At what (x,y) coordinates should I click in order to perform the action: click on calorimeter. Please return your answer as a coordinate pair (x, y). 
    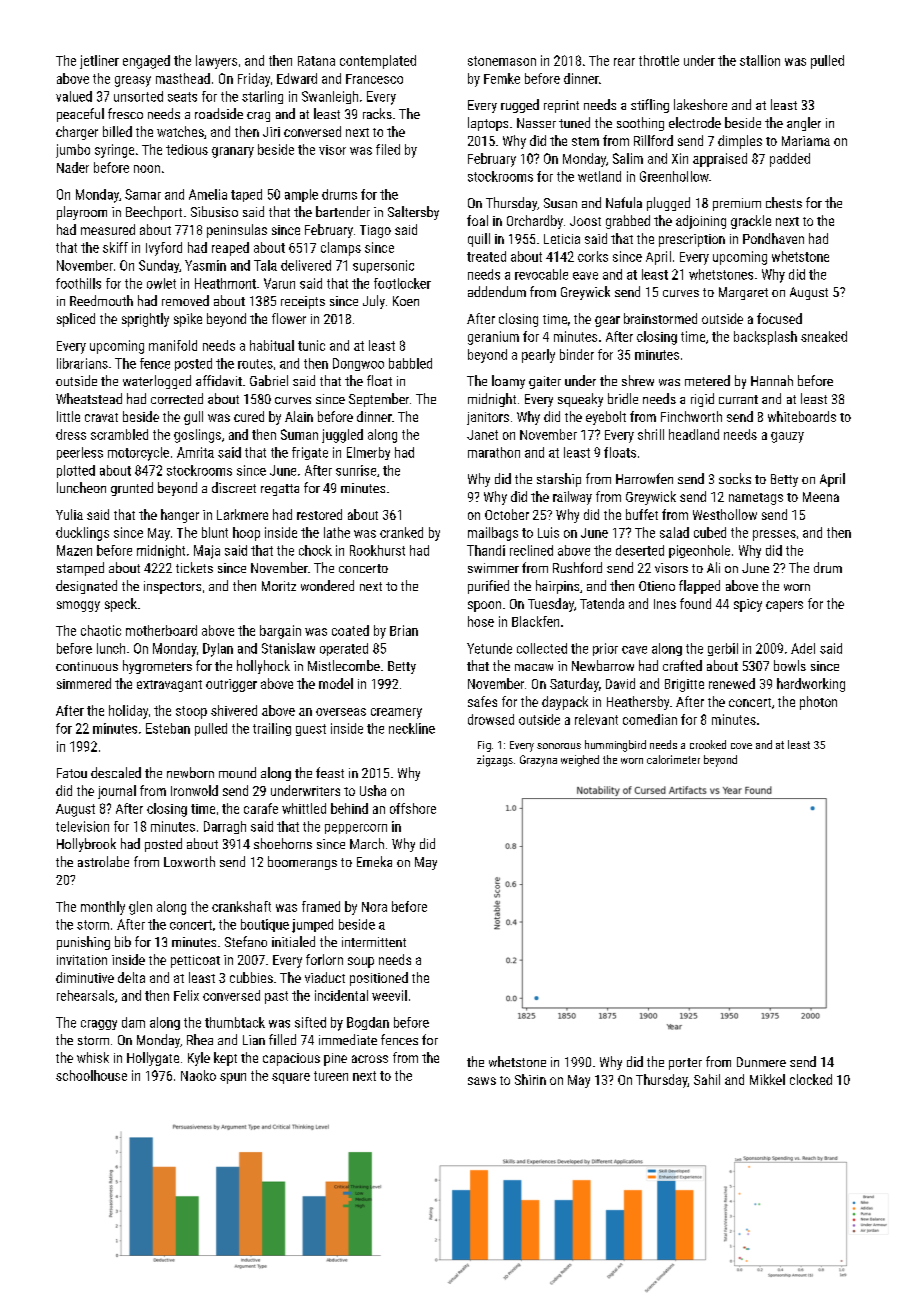
    Looking at the image, I should click on (673, 759).
